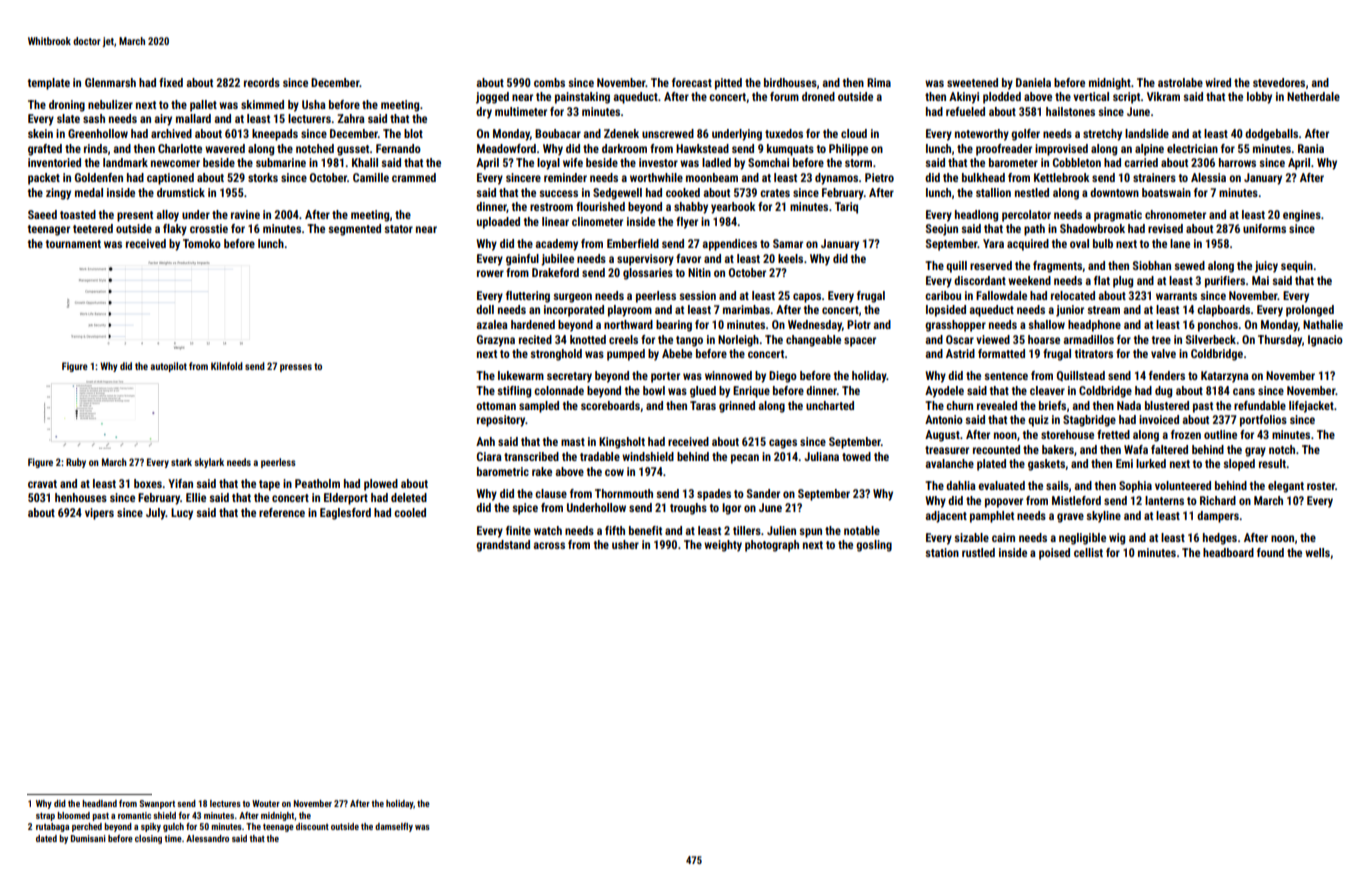  Describe the element at coordinates (1103, 310) in the document. I see `stream` at that location.
